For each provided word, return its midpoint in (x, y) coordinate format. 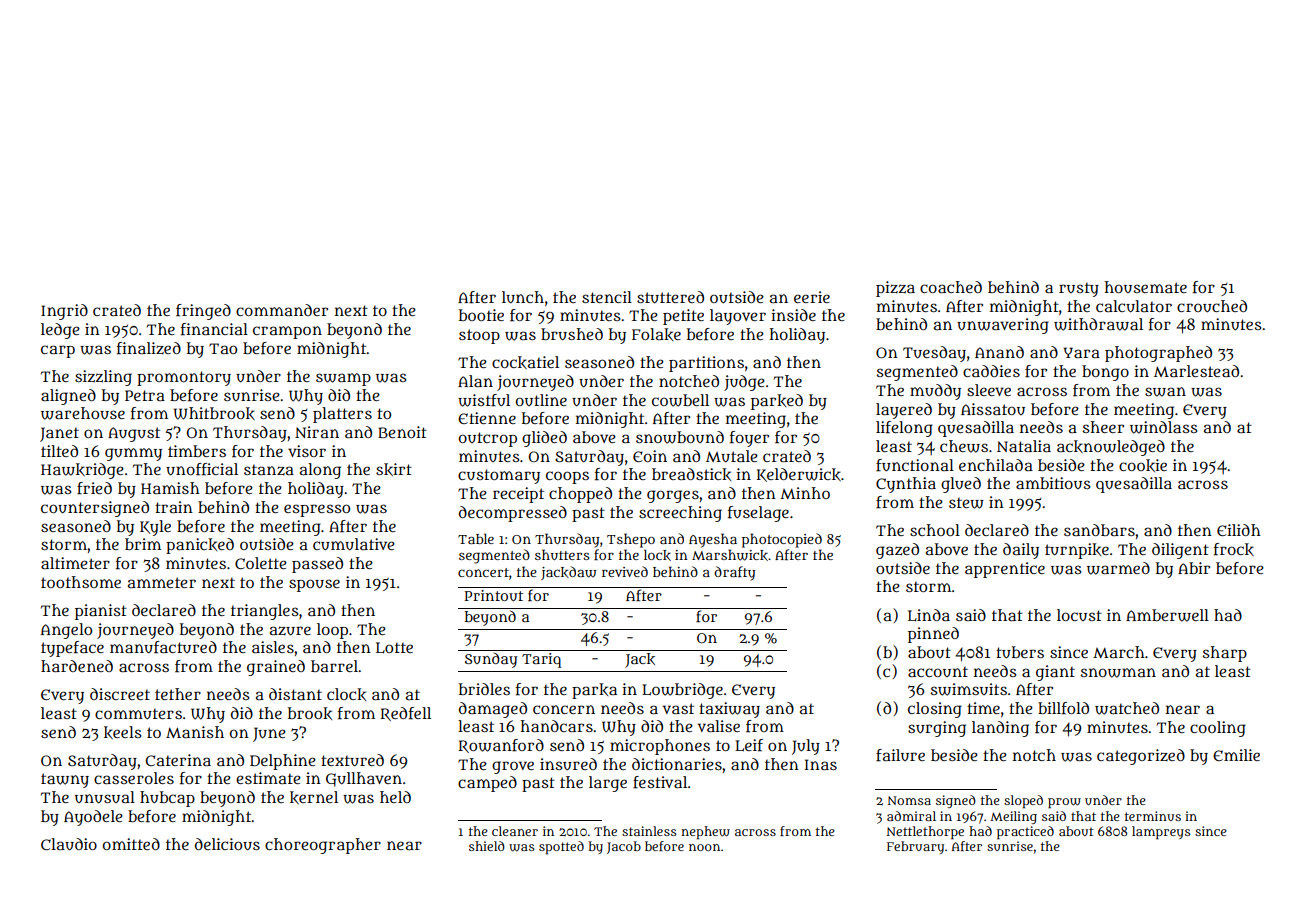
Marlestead (1196, 371)
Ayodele (93, 818)
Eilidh (1239, 530)
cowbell (680, 400)
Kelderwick (799, 475)
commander (282, 310)
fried (94, 488)
